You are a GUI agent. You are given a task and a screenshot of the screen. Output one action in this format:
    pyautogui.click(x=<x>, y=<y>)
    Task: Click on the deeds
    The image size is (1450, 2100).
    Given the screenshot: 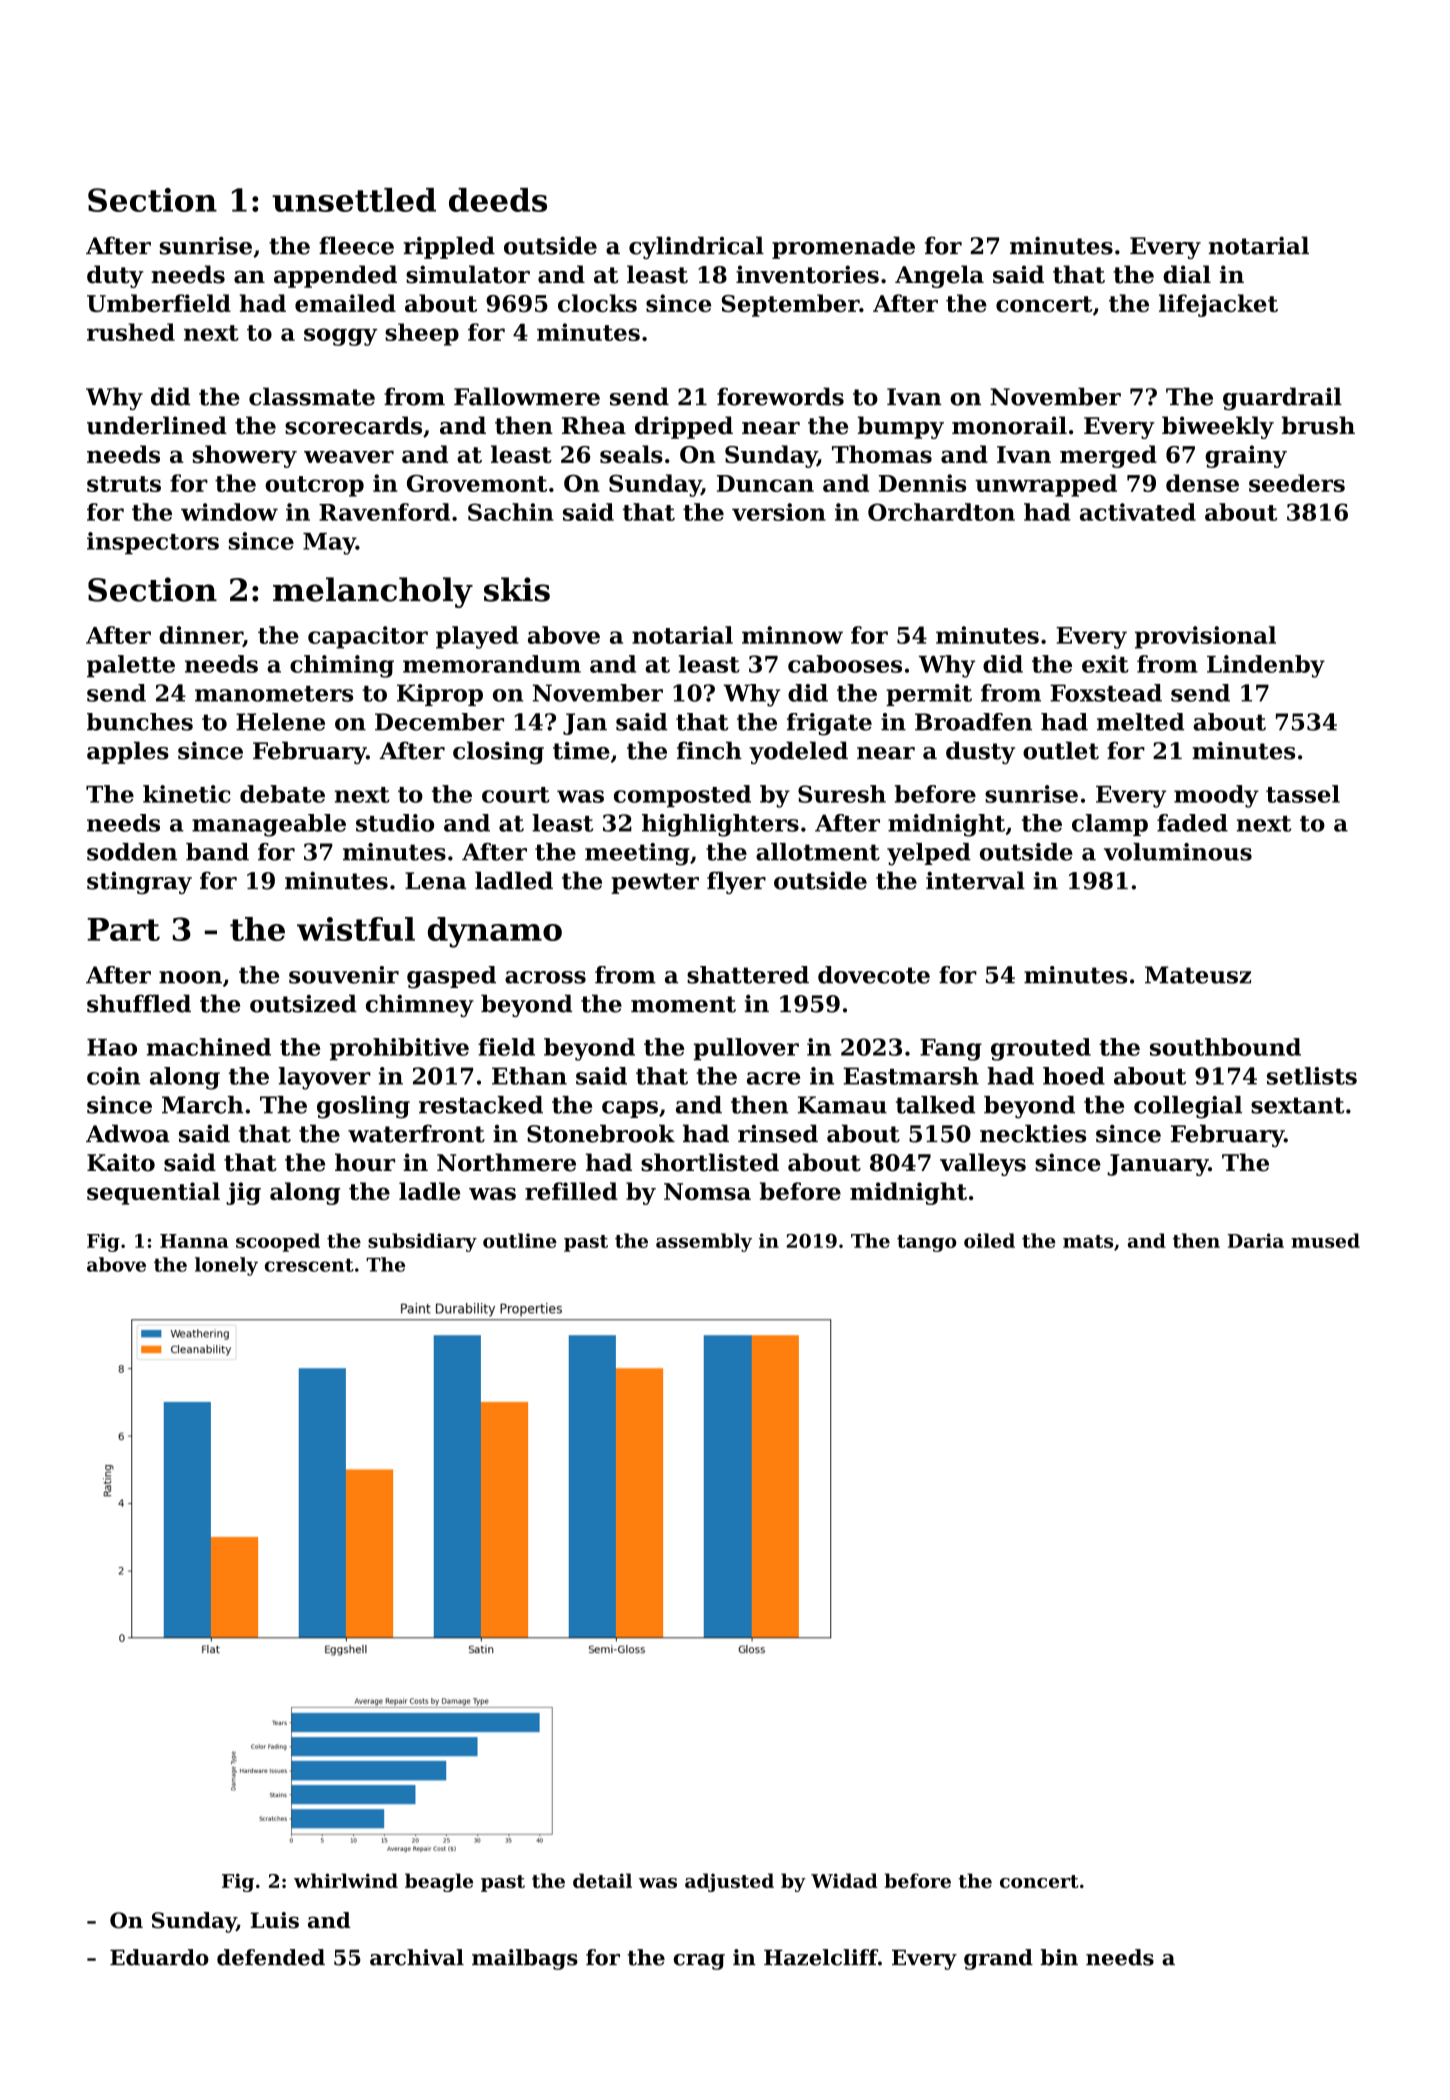 What is the action you would take?
    pyautogui.click(x=498, y=200)
